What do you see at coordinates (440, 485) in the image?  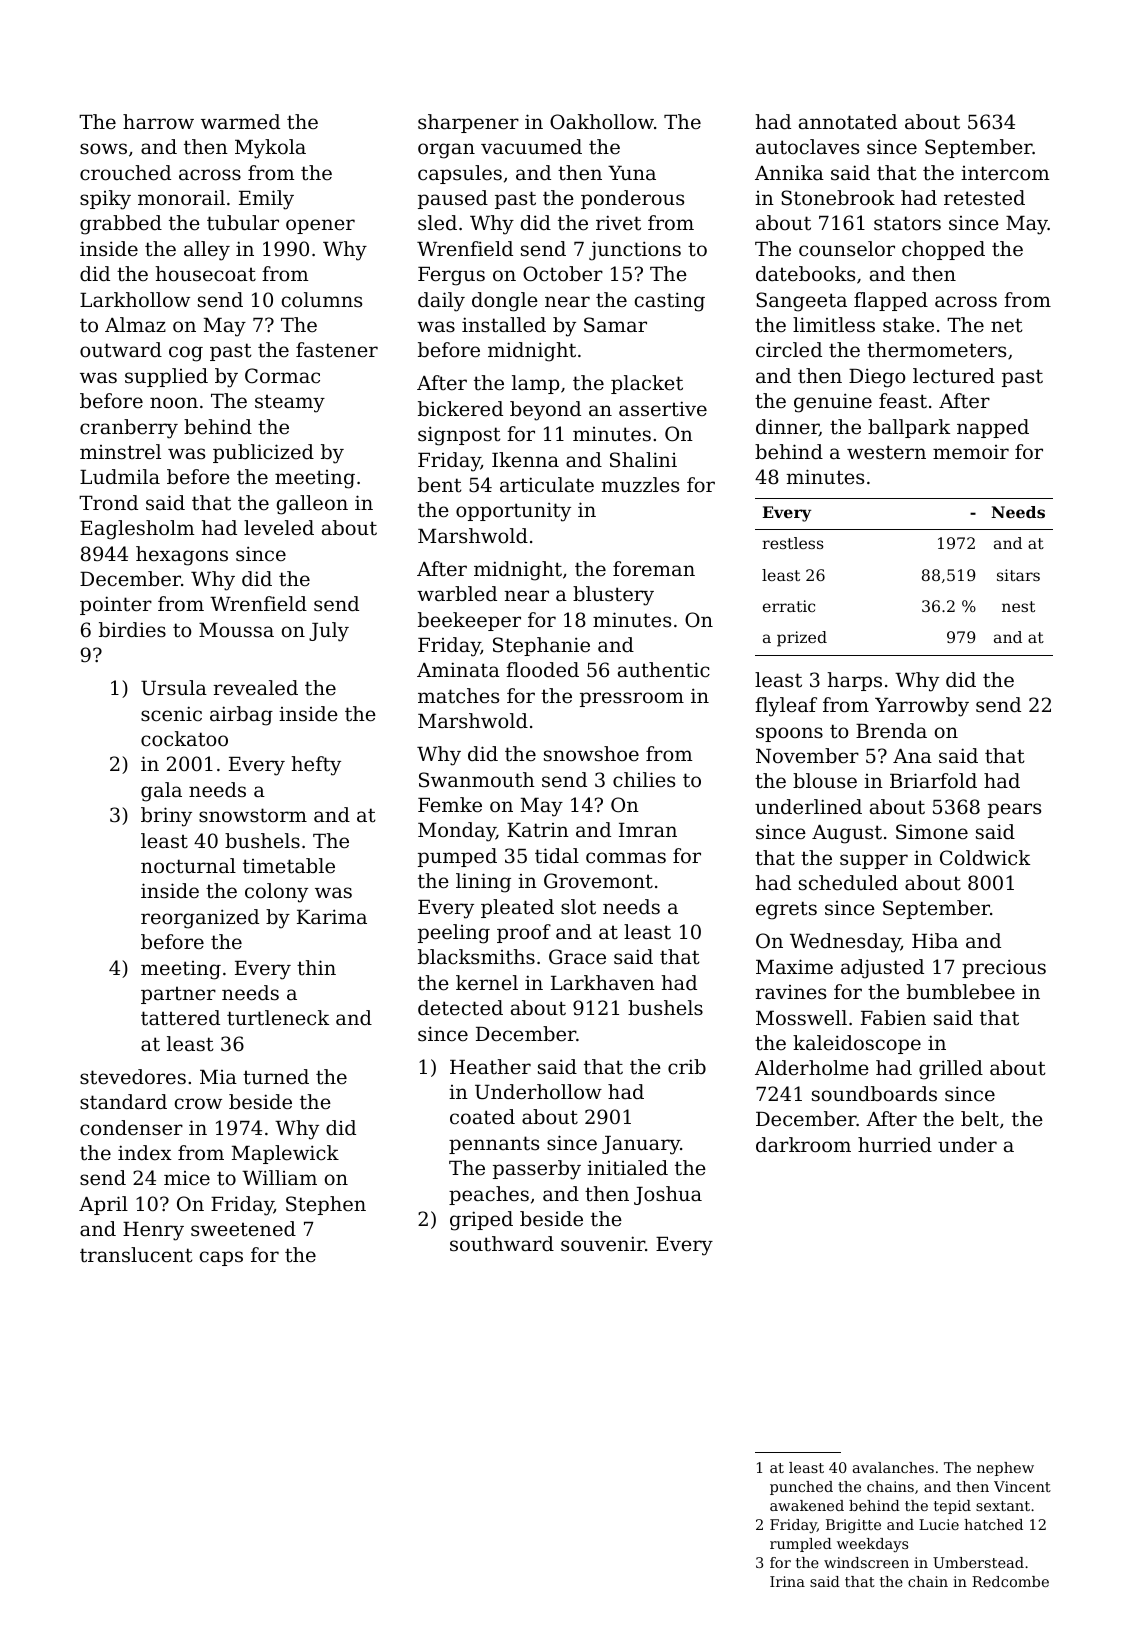 I see `bent` at bounding box center [440, 485].
